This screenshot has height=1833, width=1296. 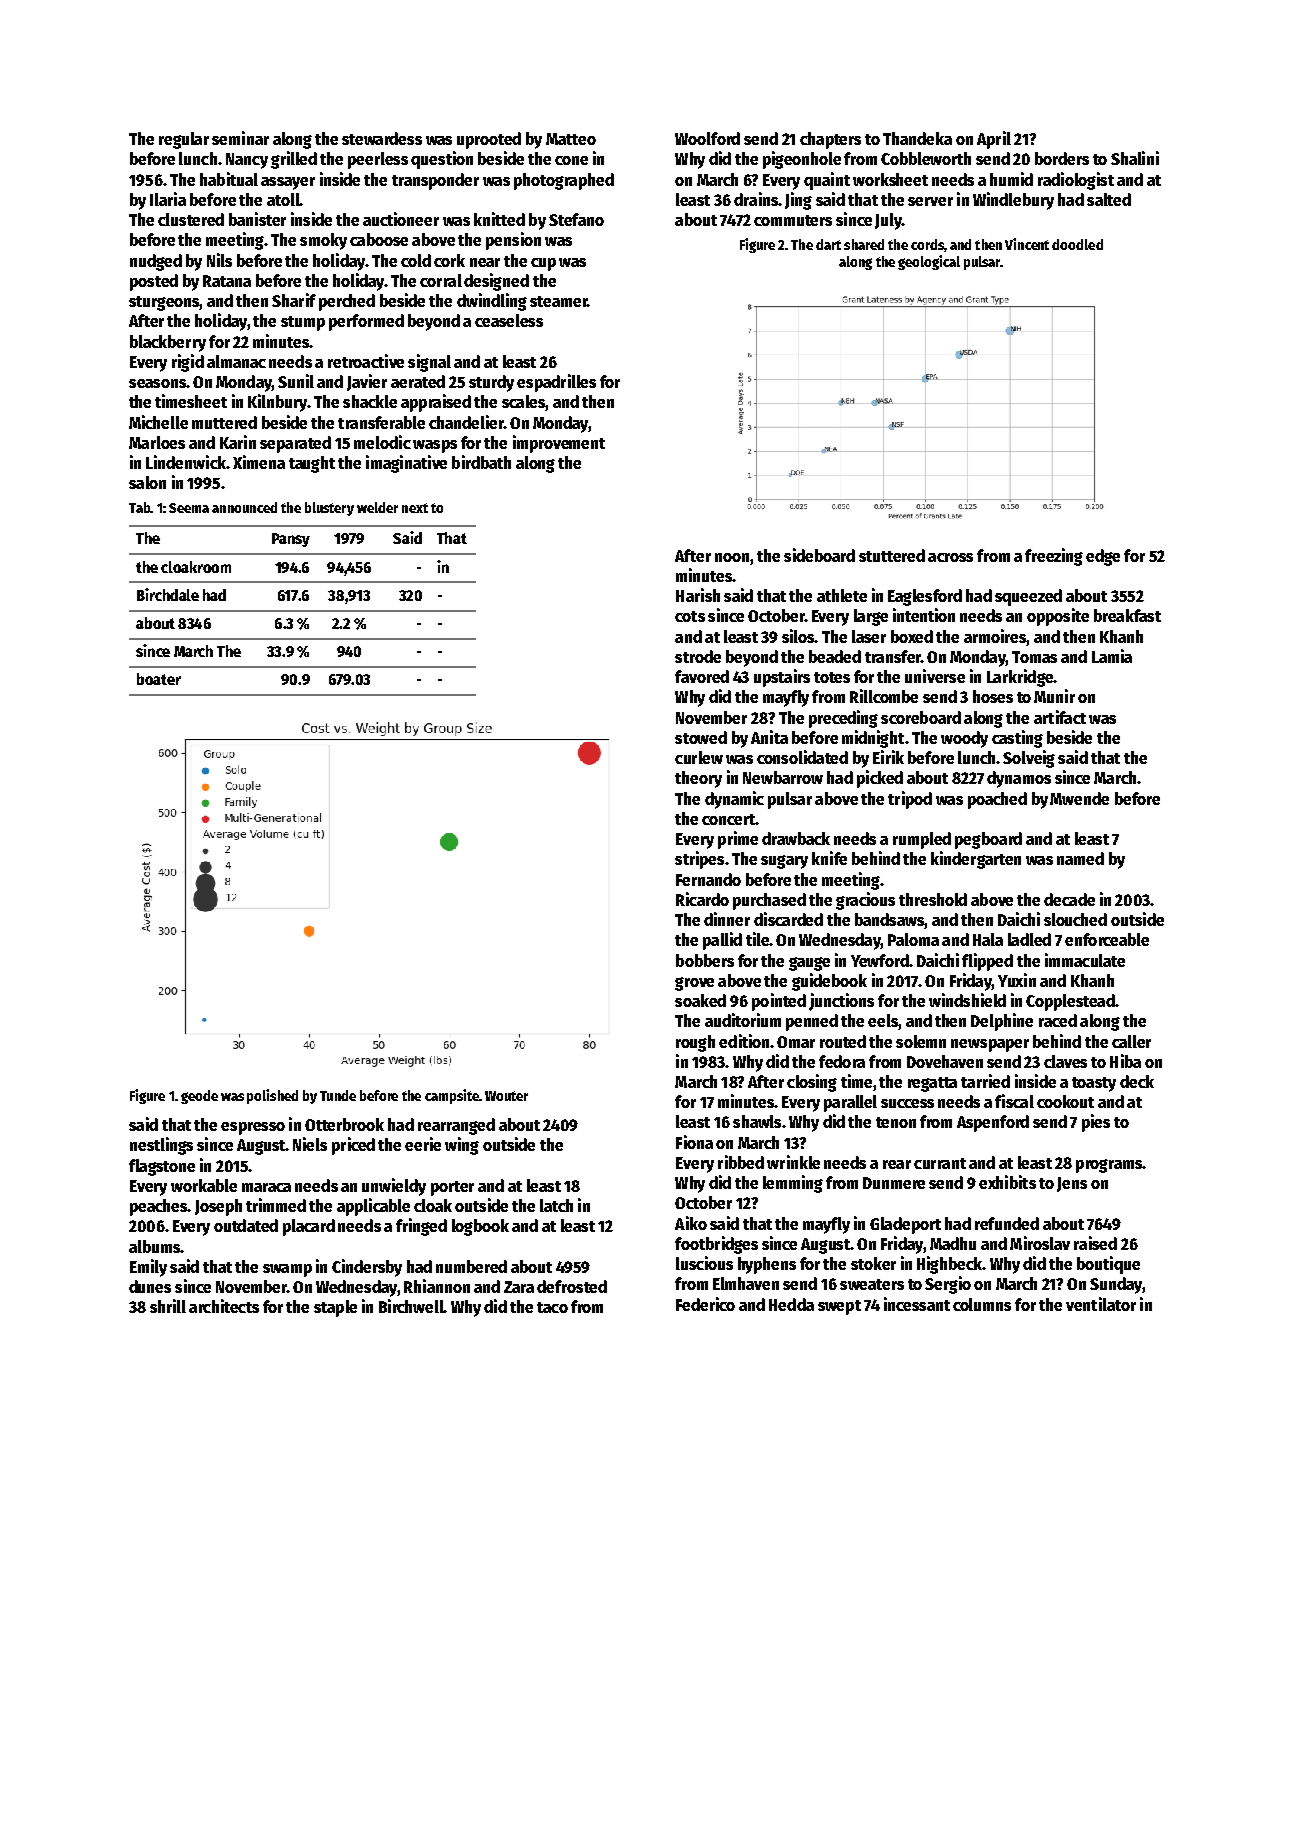 I want to click on albums, so click(x=154, y=1246).
